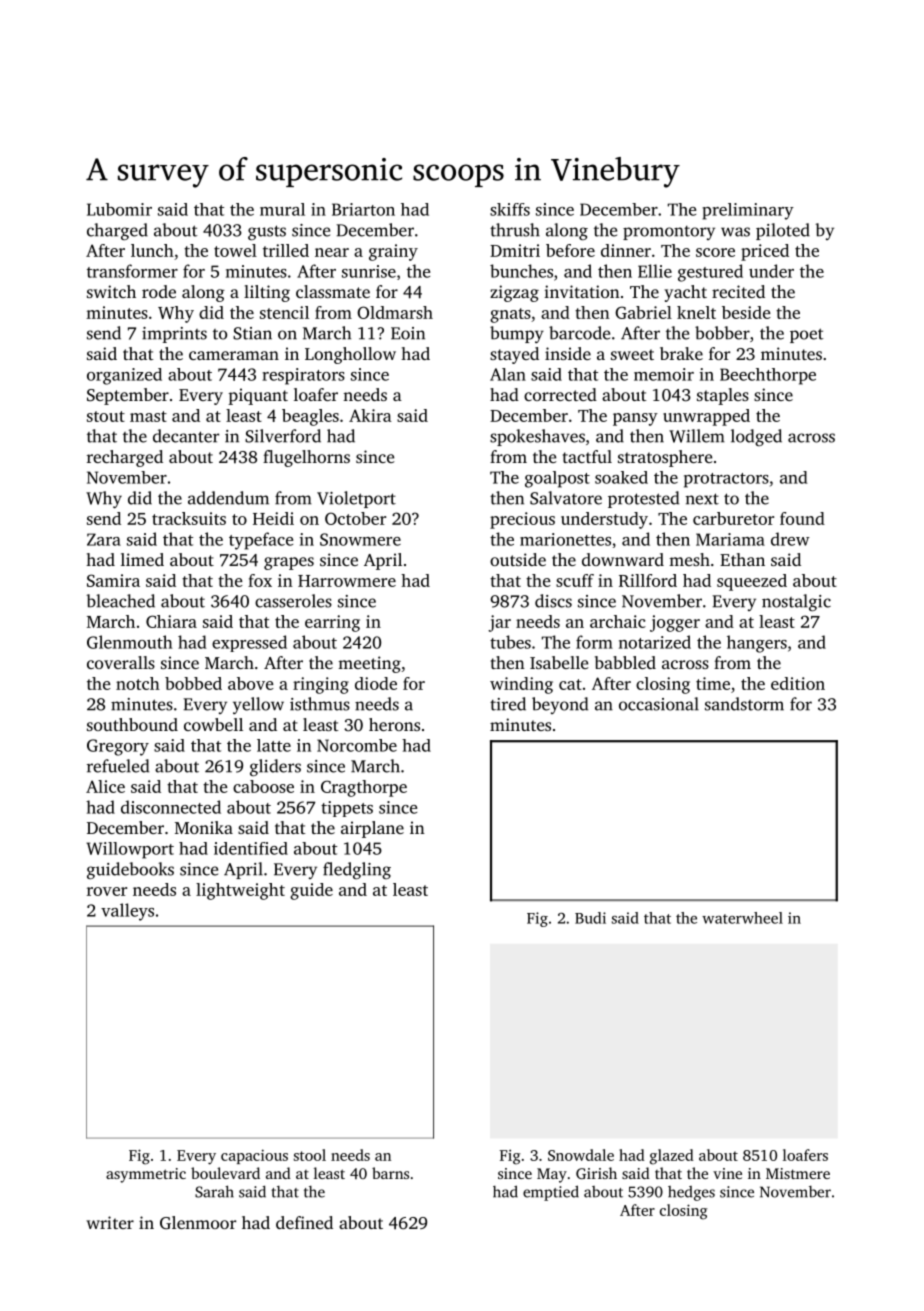 This document has height=1311, width=924. What do you see at coordinates (659, 704) in the document?
I see `occasional` at bounding box center [659, 704].
